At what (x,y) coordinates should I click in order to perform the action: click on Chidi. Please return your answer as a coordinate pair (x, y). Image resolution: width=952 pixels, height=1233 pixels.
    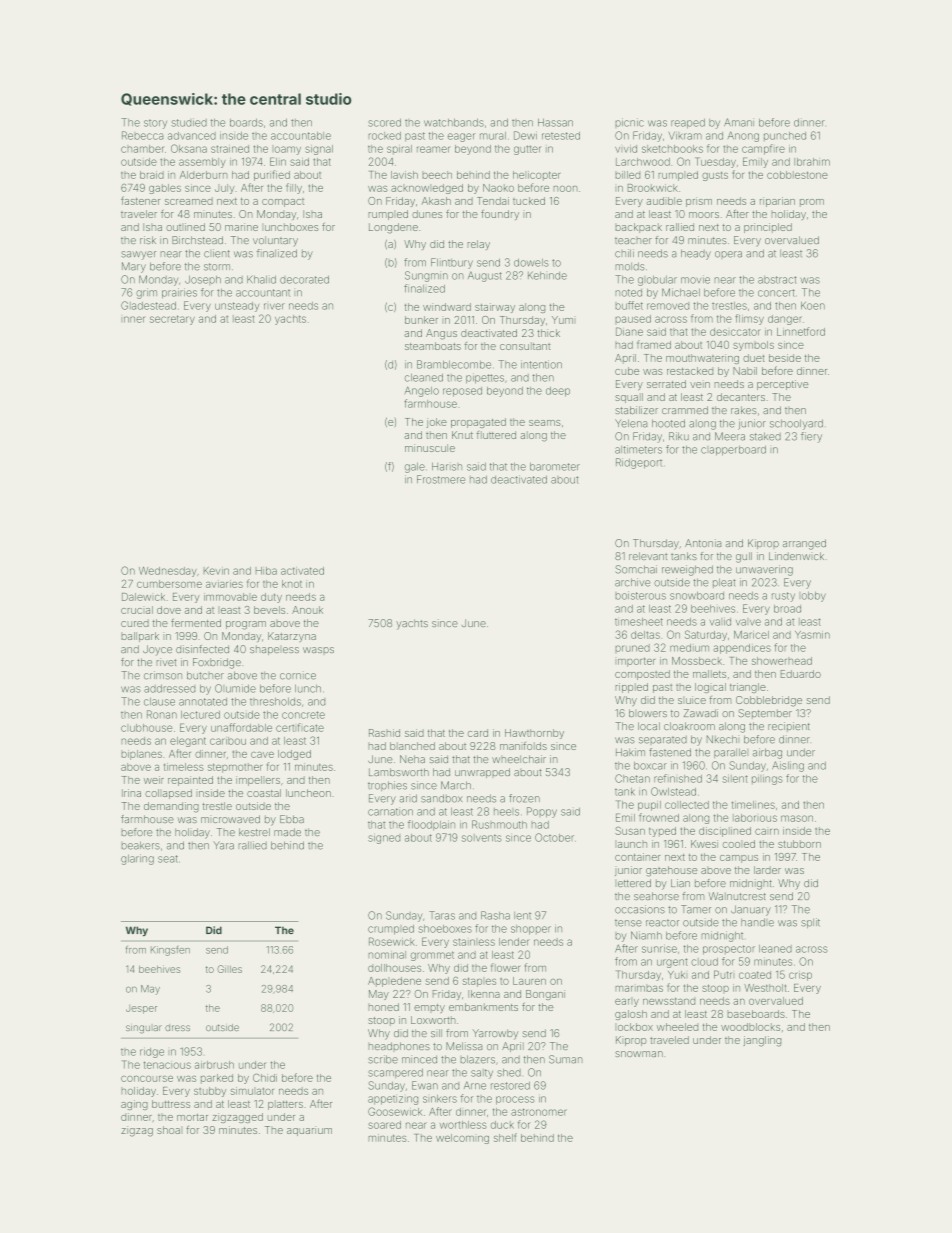
    Looking at the image, I should click on (265, 1077).
